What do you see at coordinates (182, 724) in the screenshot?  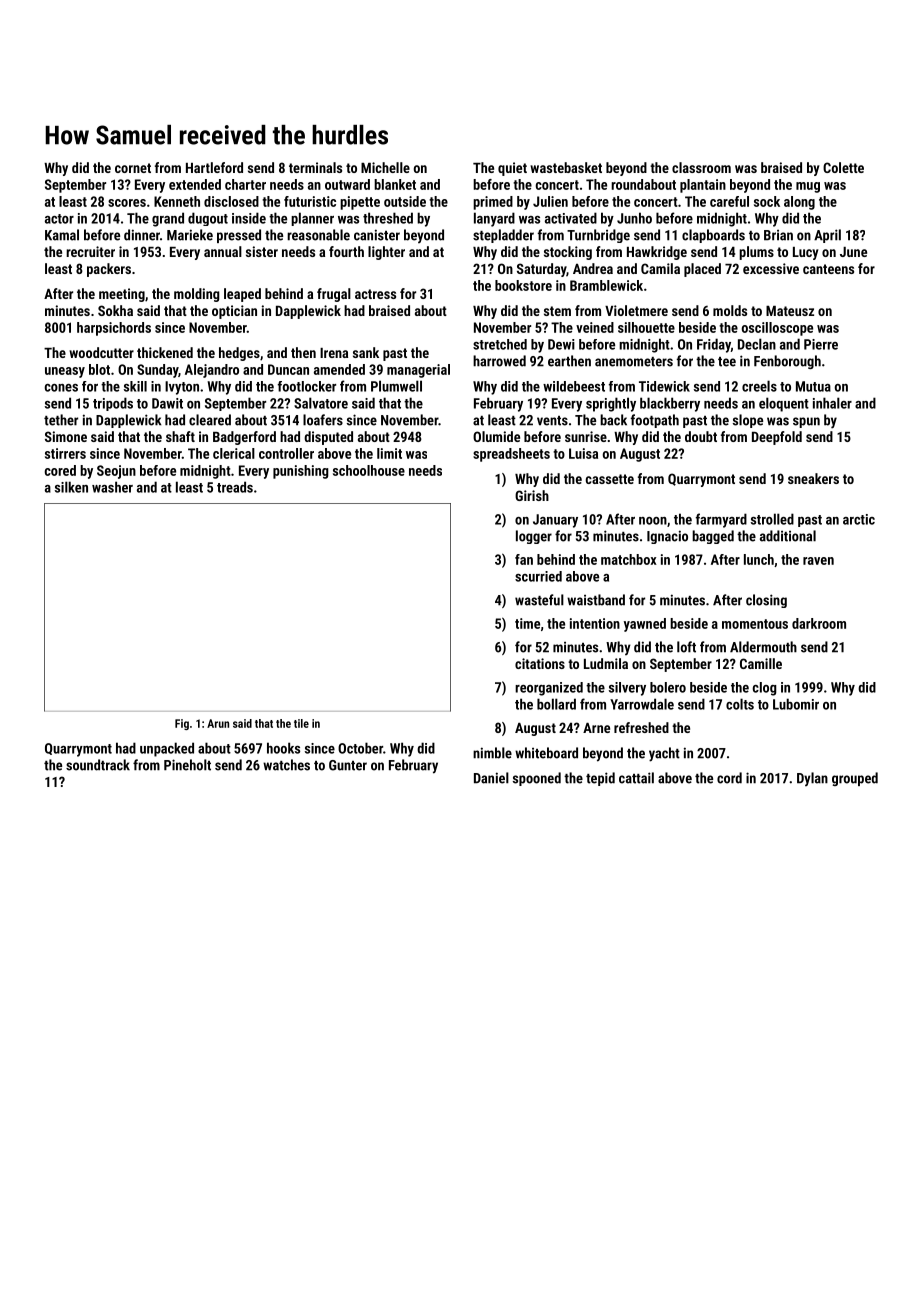 I see `Fig` at bounding box center [182, 724].
